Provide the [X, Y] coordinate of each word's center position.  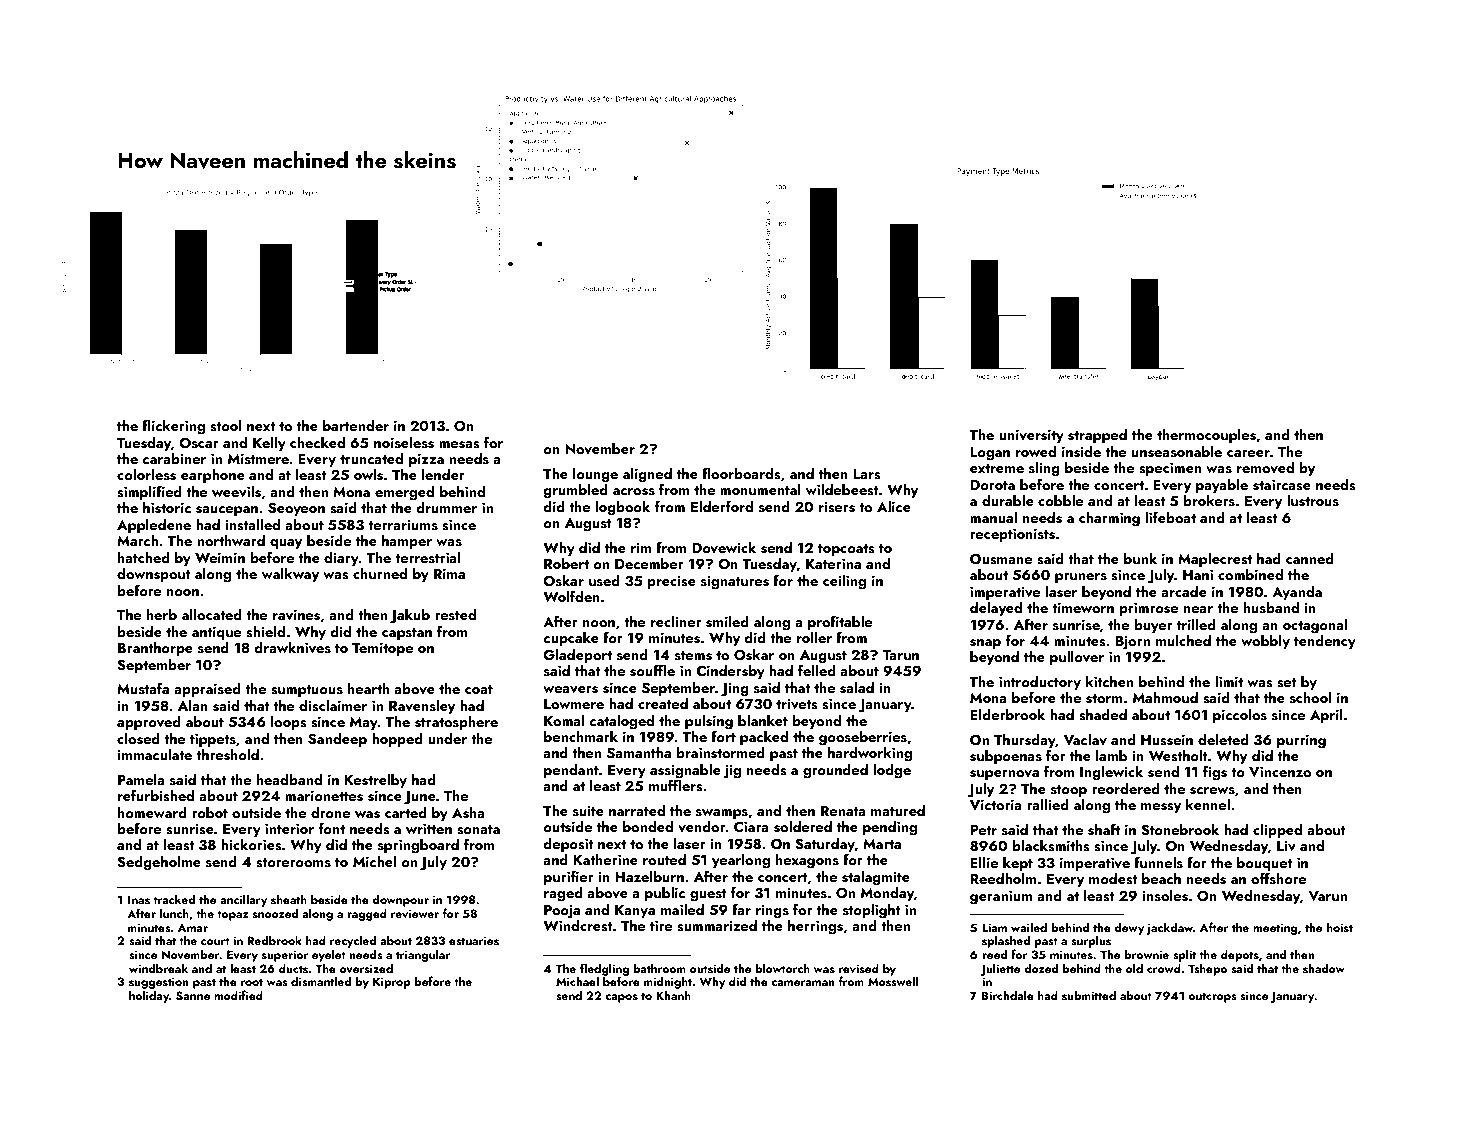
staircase [1282, 485]
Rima [449, 574]
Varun [1327, 896]
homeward [152, 812]
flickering [173, 427]
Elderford [722, 506]
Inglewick [1111, 773]
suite [588, 811]
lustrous [1313, 500]
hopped [397, 739]
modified [238, 995]
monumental [760, 489]
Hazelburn [649, 876]
